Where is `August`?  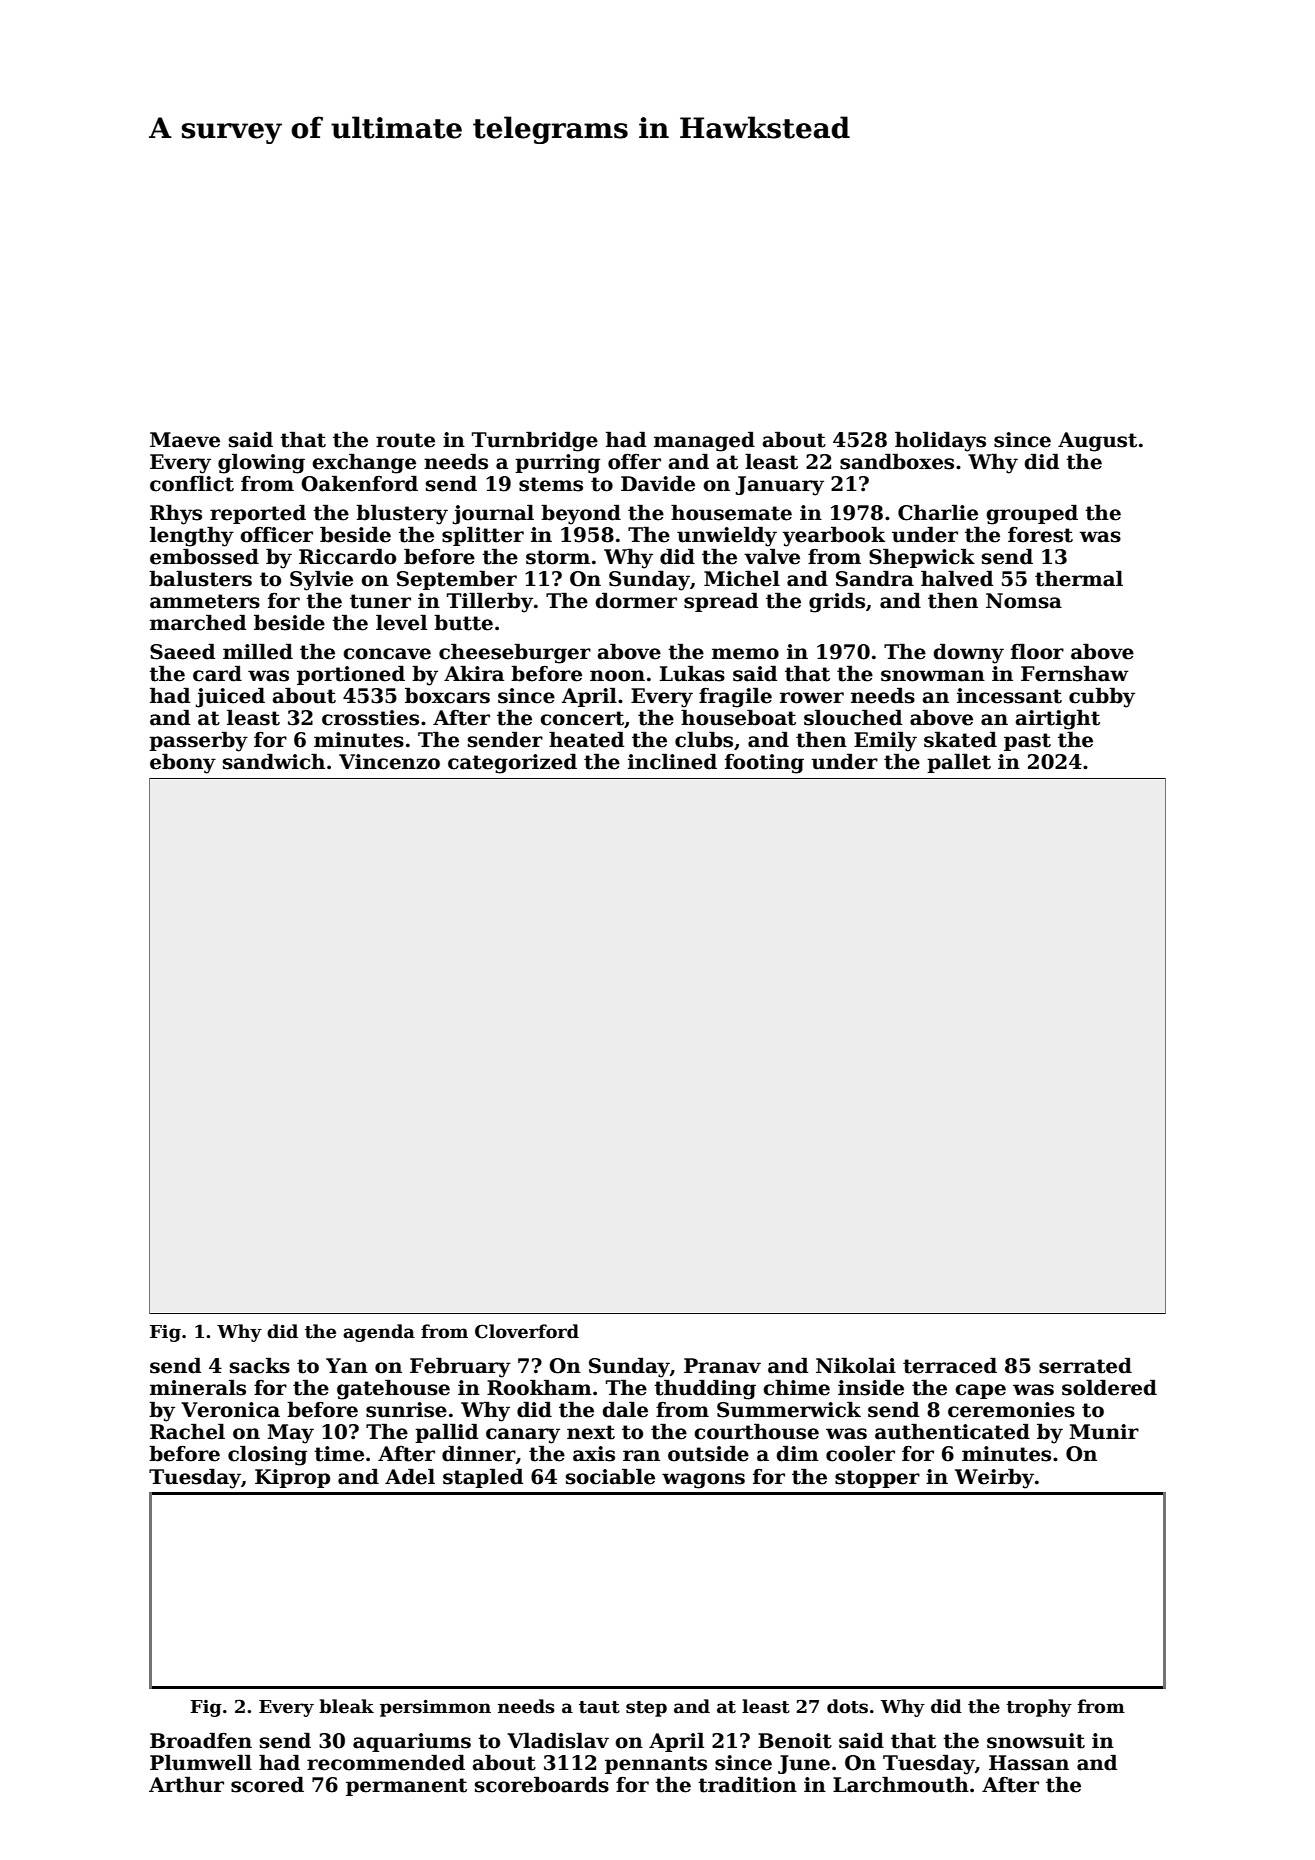
August is located at coordinates (1097, 442).
